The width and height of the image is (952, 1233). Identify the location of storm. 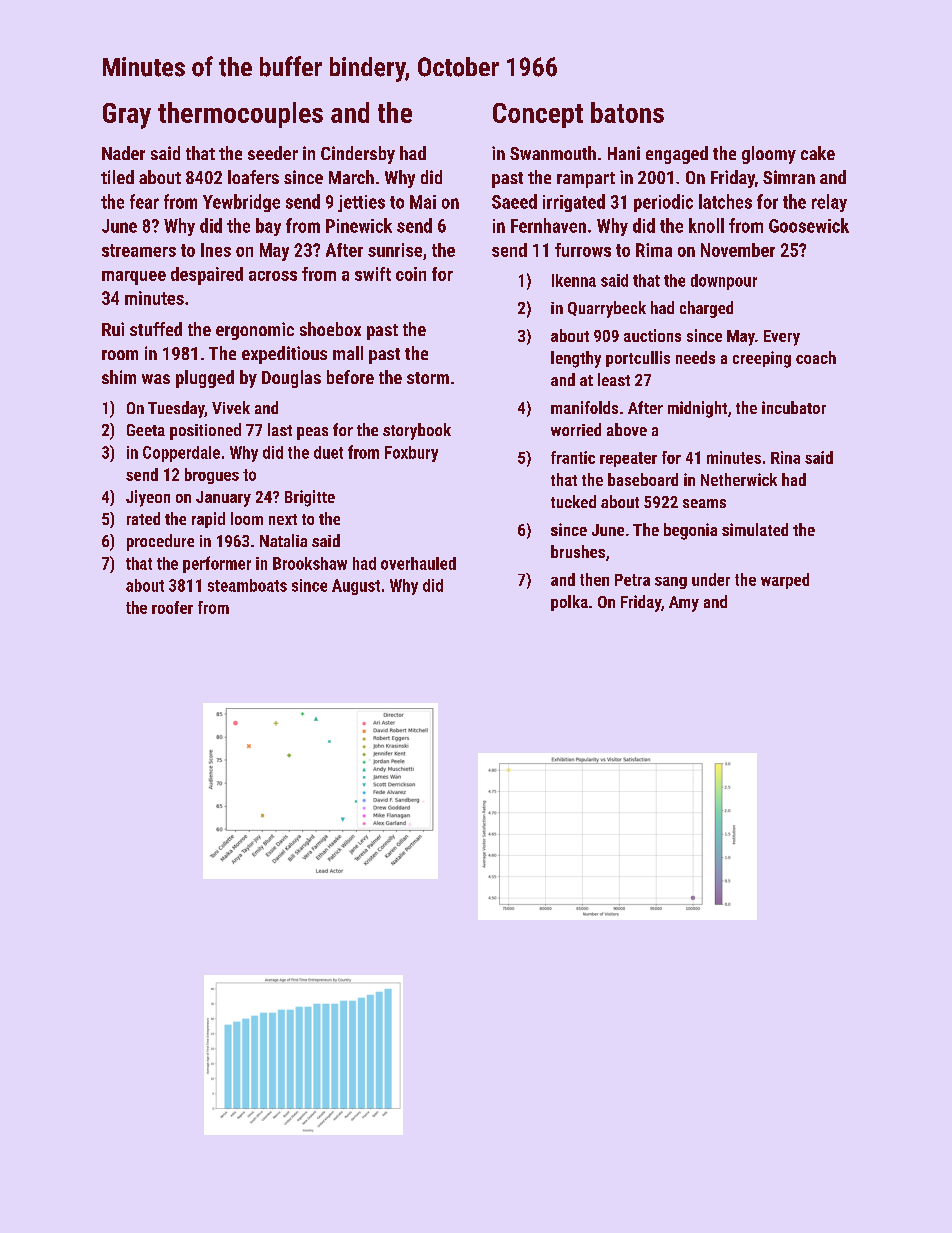
(428, 378).
